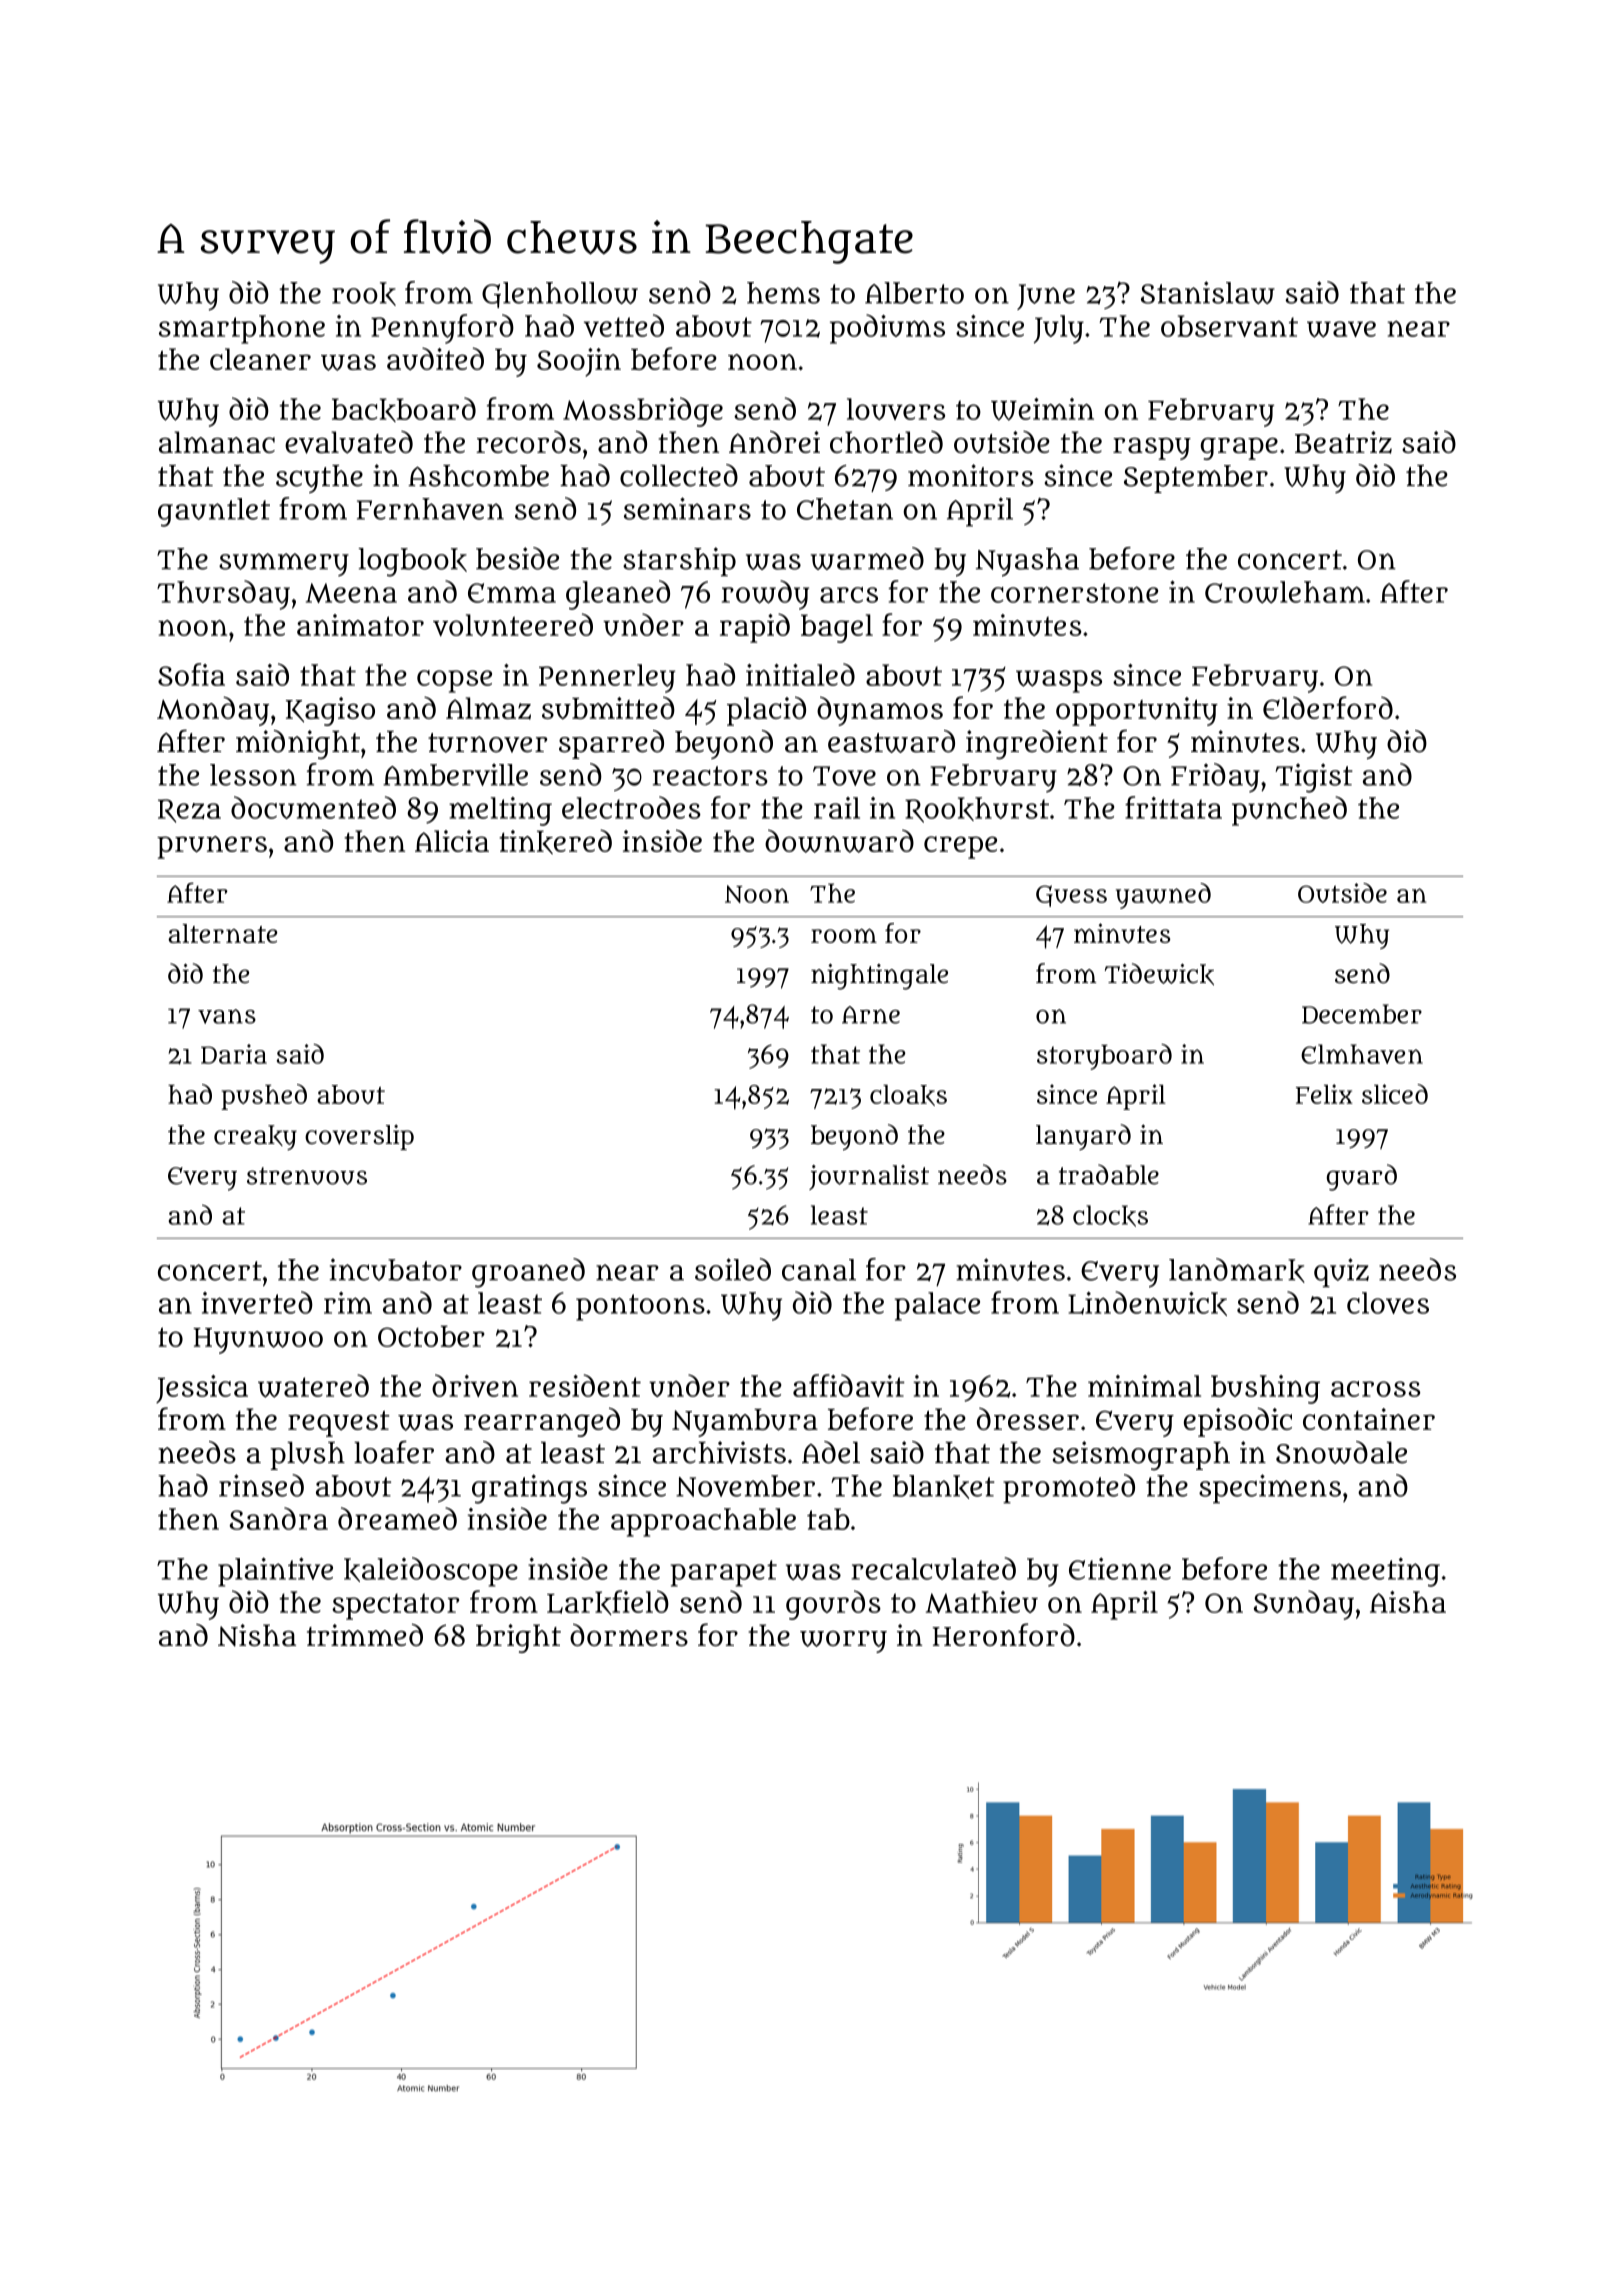 The width and height of the image is (1620, 2292). I want to click on warmed, so click(867, 558).
